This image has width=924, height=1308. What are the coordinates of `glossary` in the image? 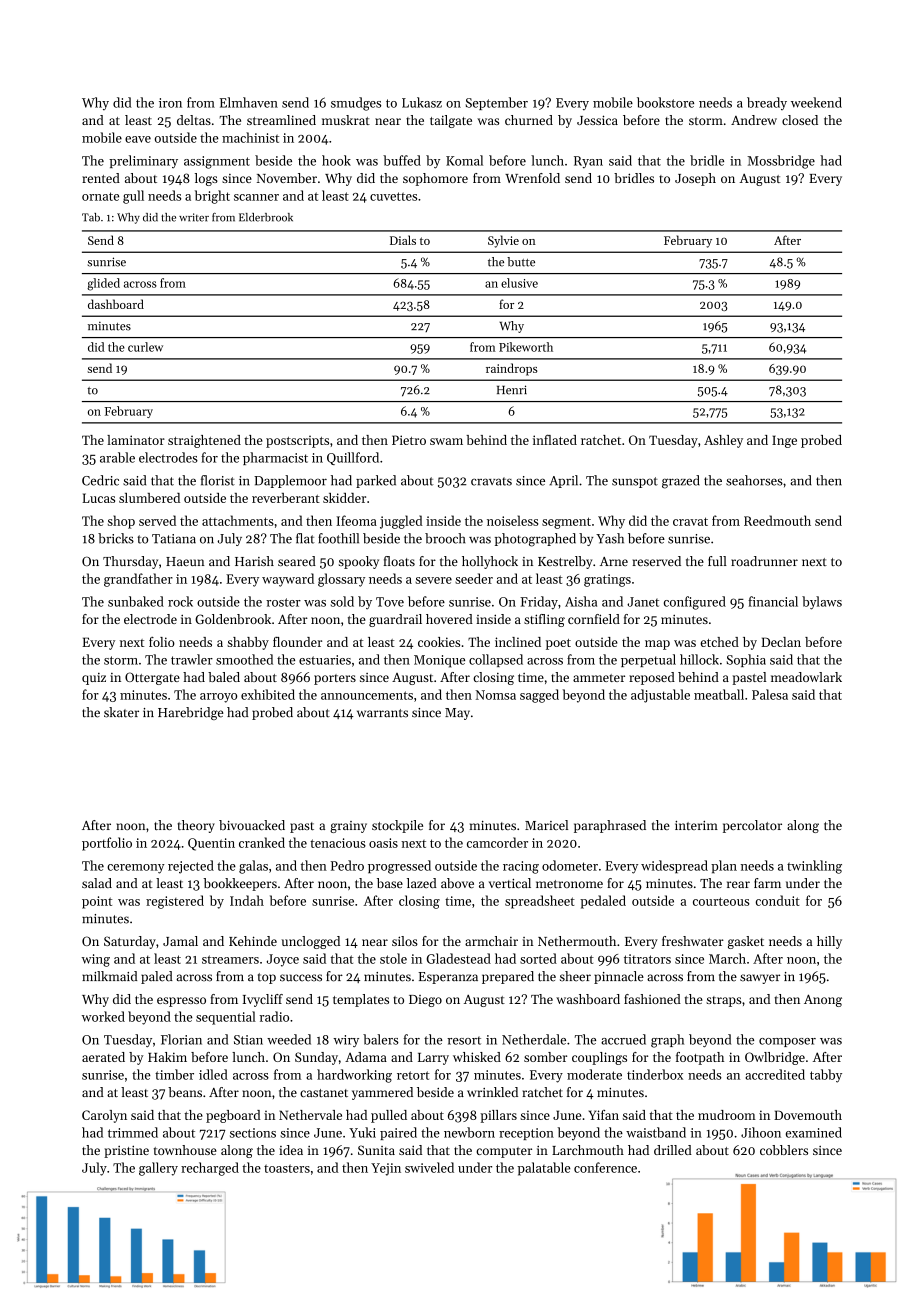 It's located at (341, 580).
